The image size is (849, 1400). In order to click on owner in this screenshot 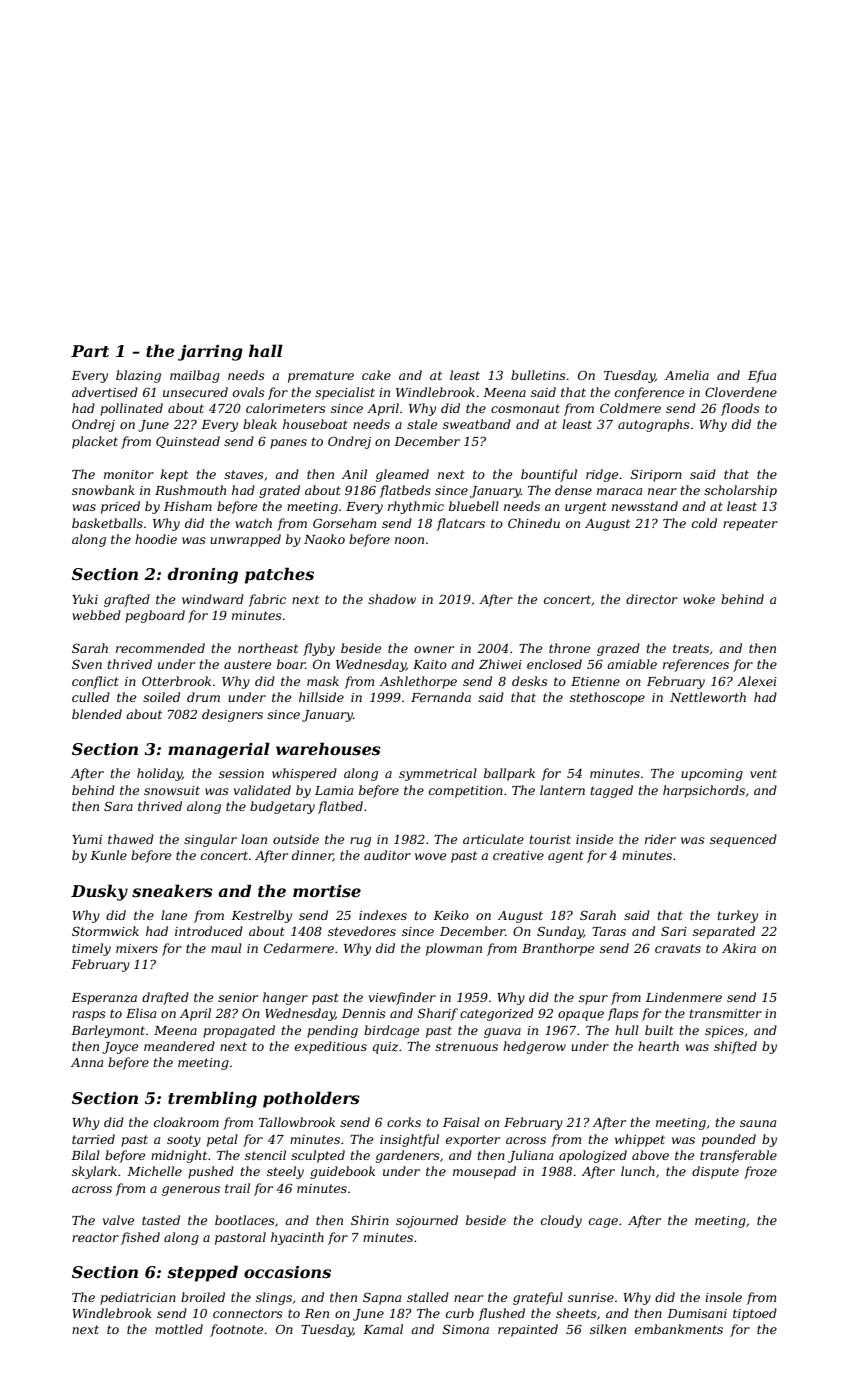, I will do `click(434, 649)`.
